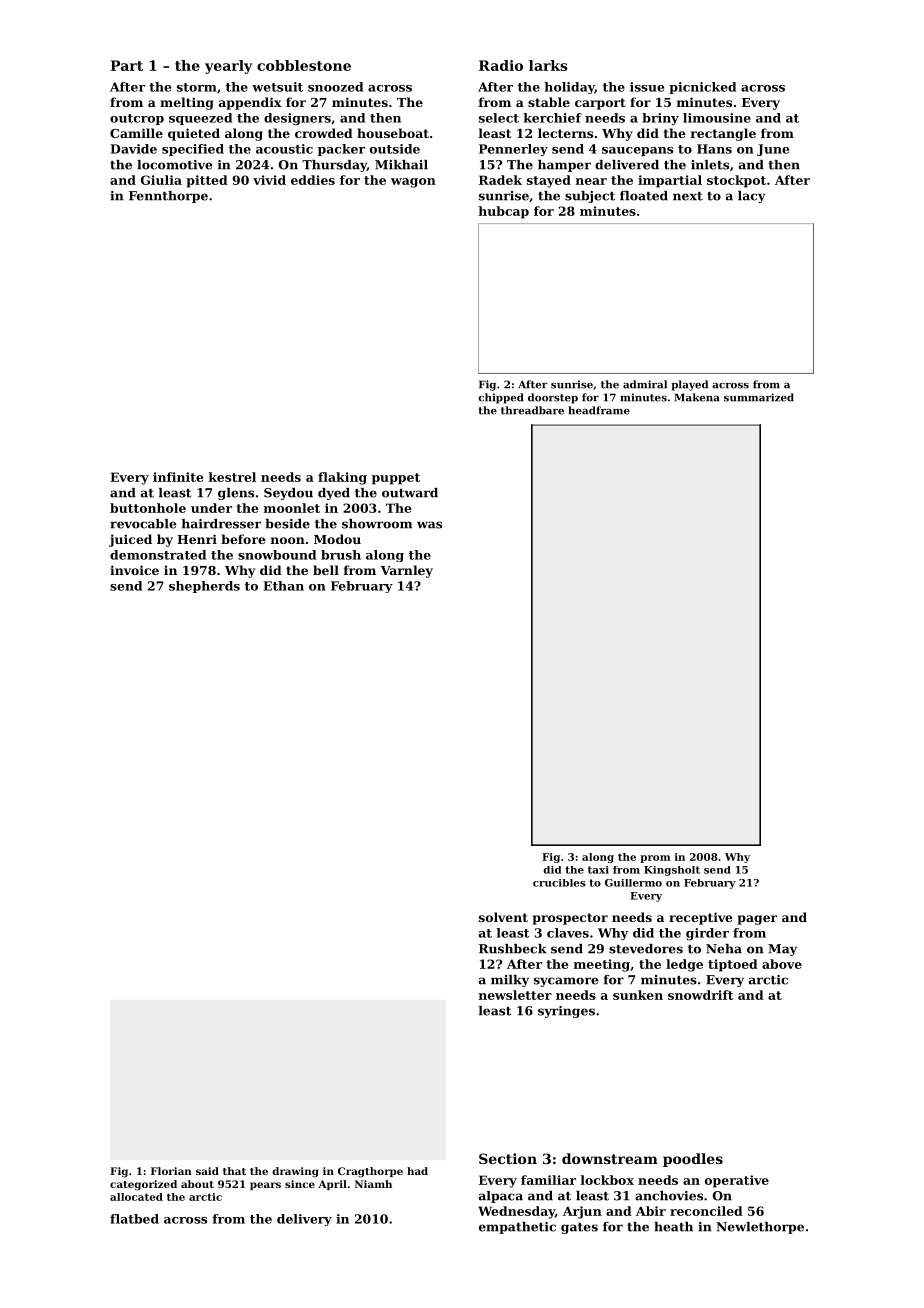  What do you see at coordinates (566, 982) in the screenshot?
I see `sycamore` at bounding box center [566, 982].
